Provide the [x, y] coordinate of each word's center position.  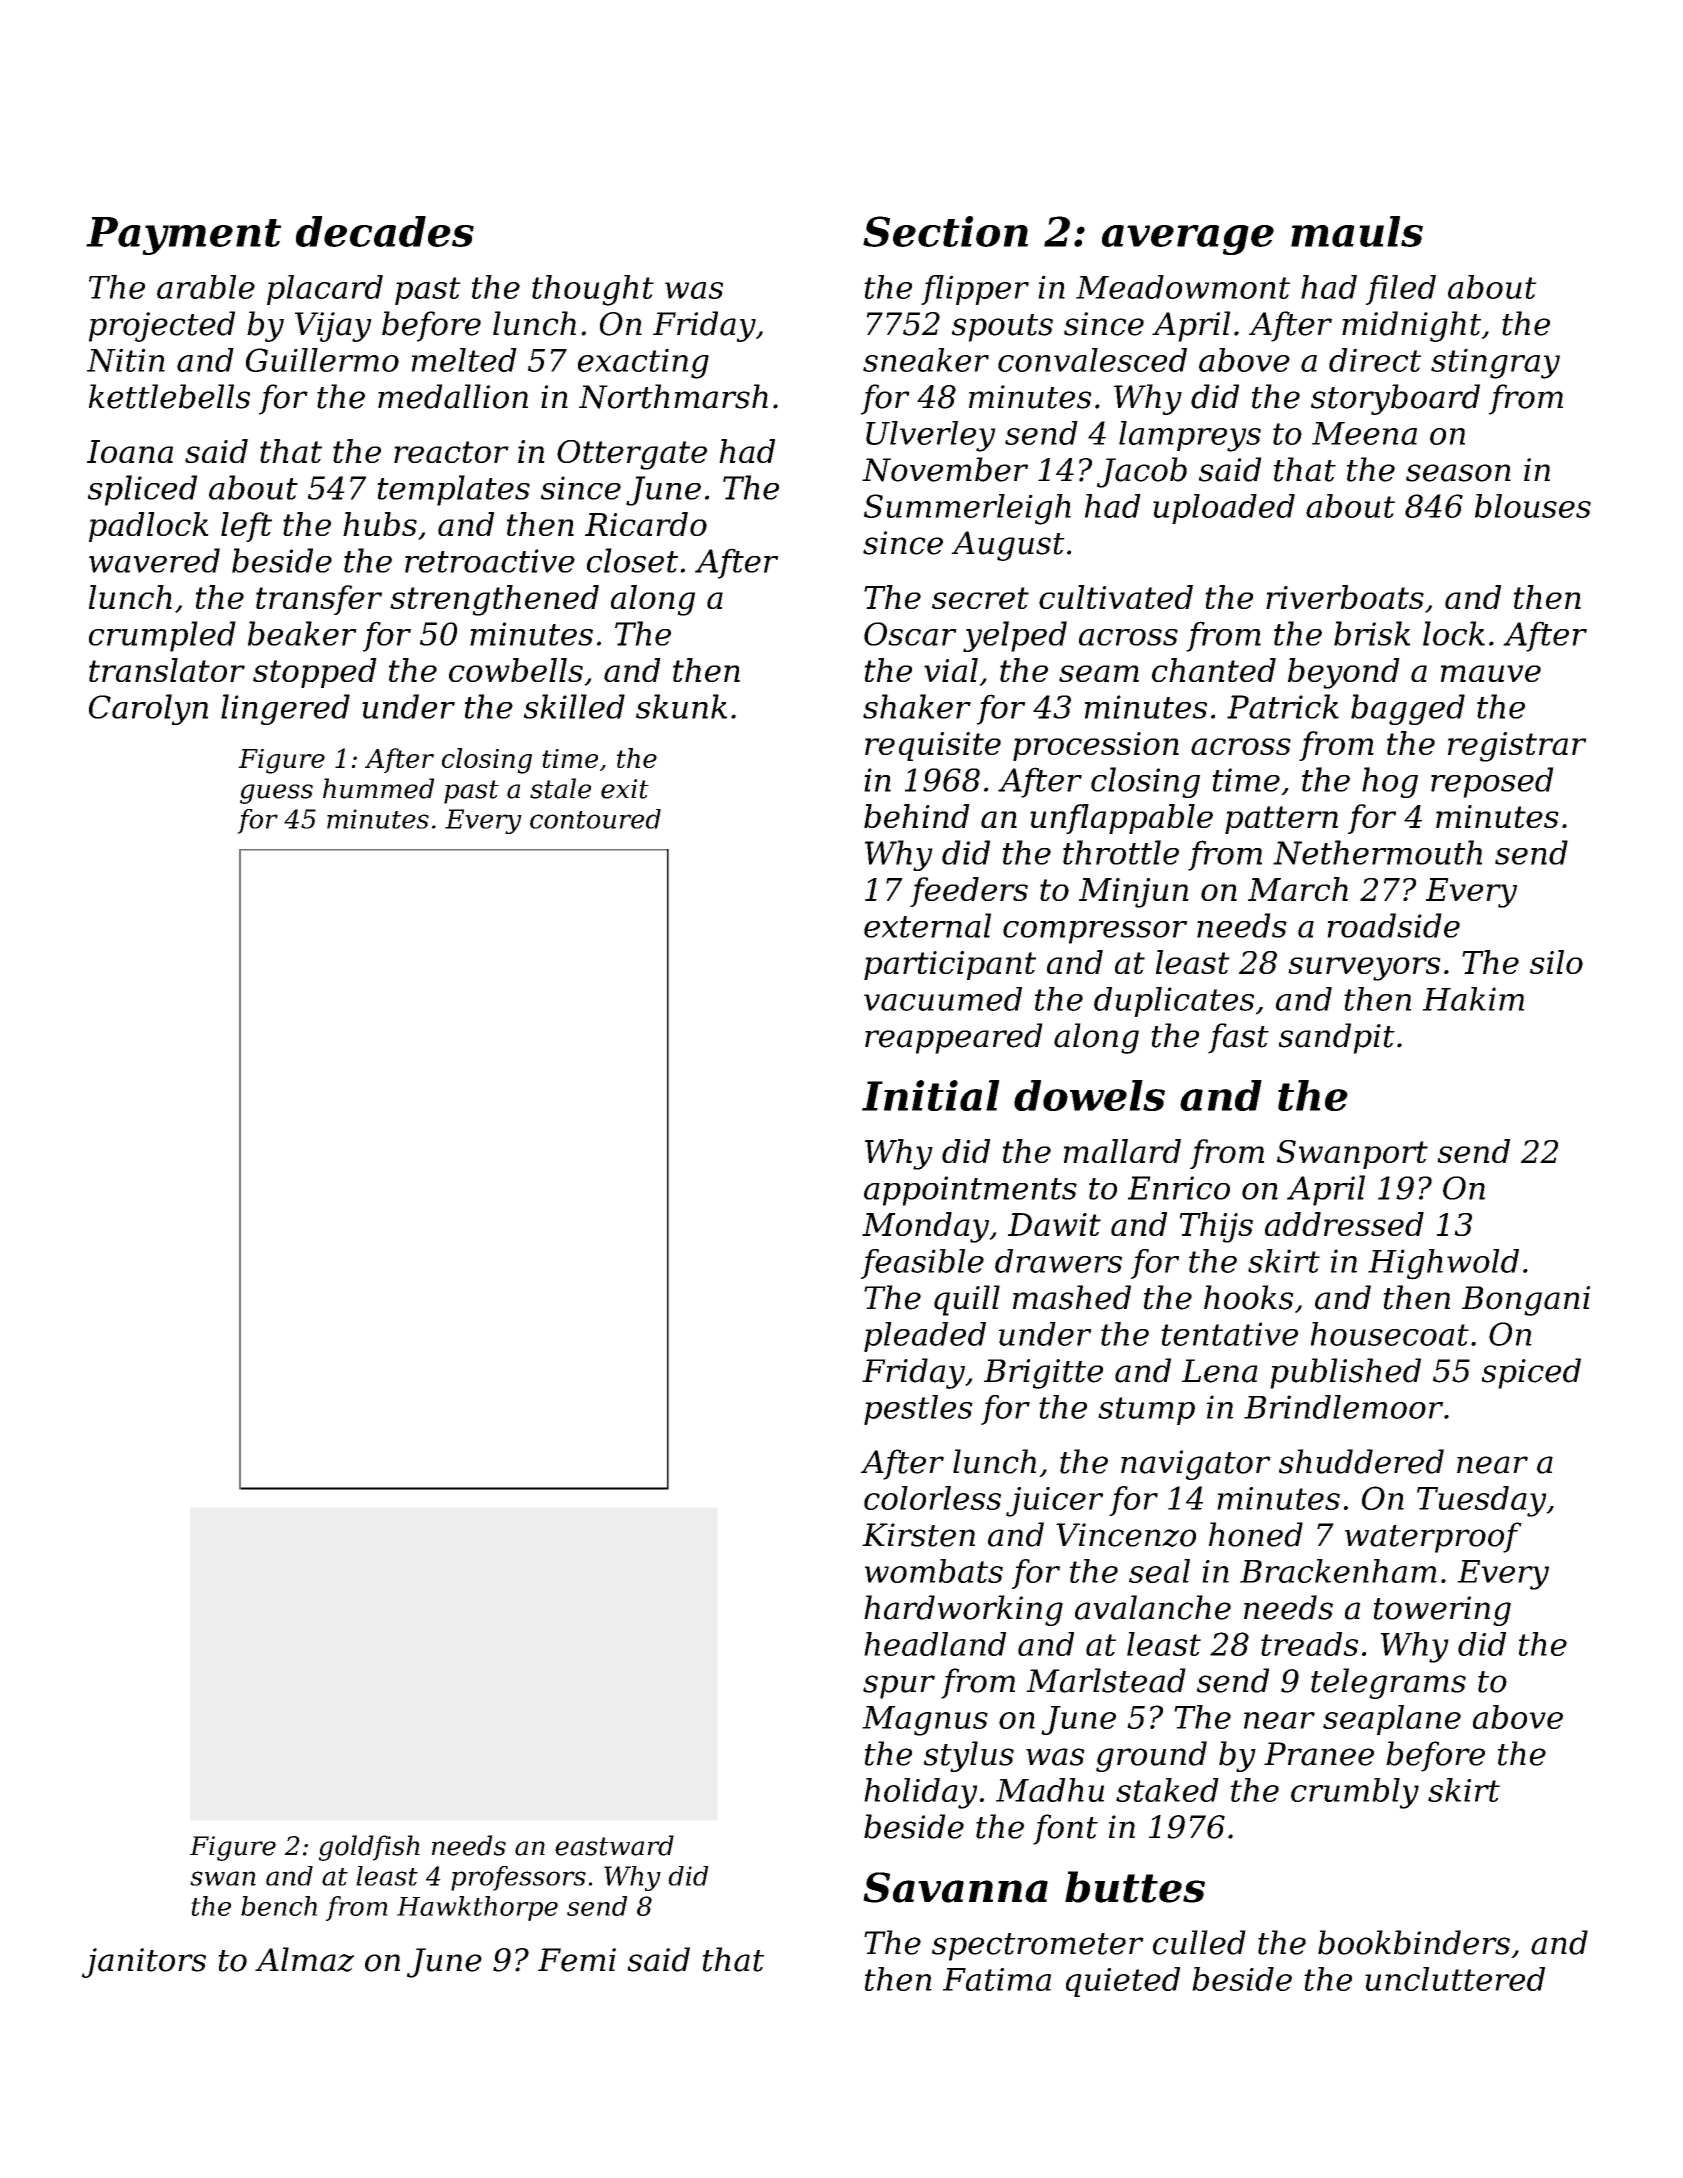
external [927, 925]
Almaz [304, 1959]
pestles [918, 1410]
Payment [183, 236]
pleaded [925, 1337]
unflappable [1121, 819]
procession [1096, 746]
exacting [643, 363]
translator [167, 670]
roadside [1393, 925]
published [1345, 1373]
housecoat [1390, 1334]
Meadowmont [1183, 287]
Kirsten [918, 1535]
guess [276, 794]
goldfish [369, 1848]
